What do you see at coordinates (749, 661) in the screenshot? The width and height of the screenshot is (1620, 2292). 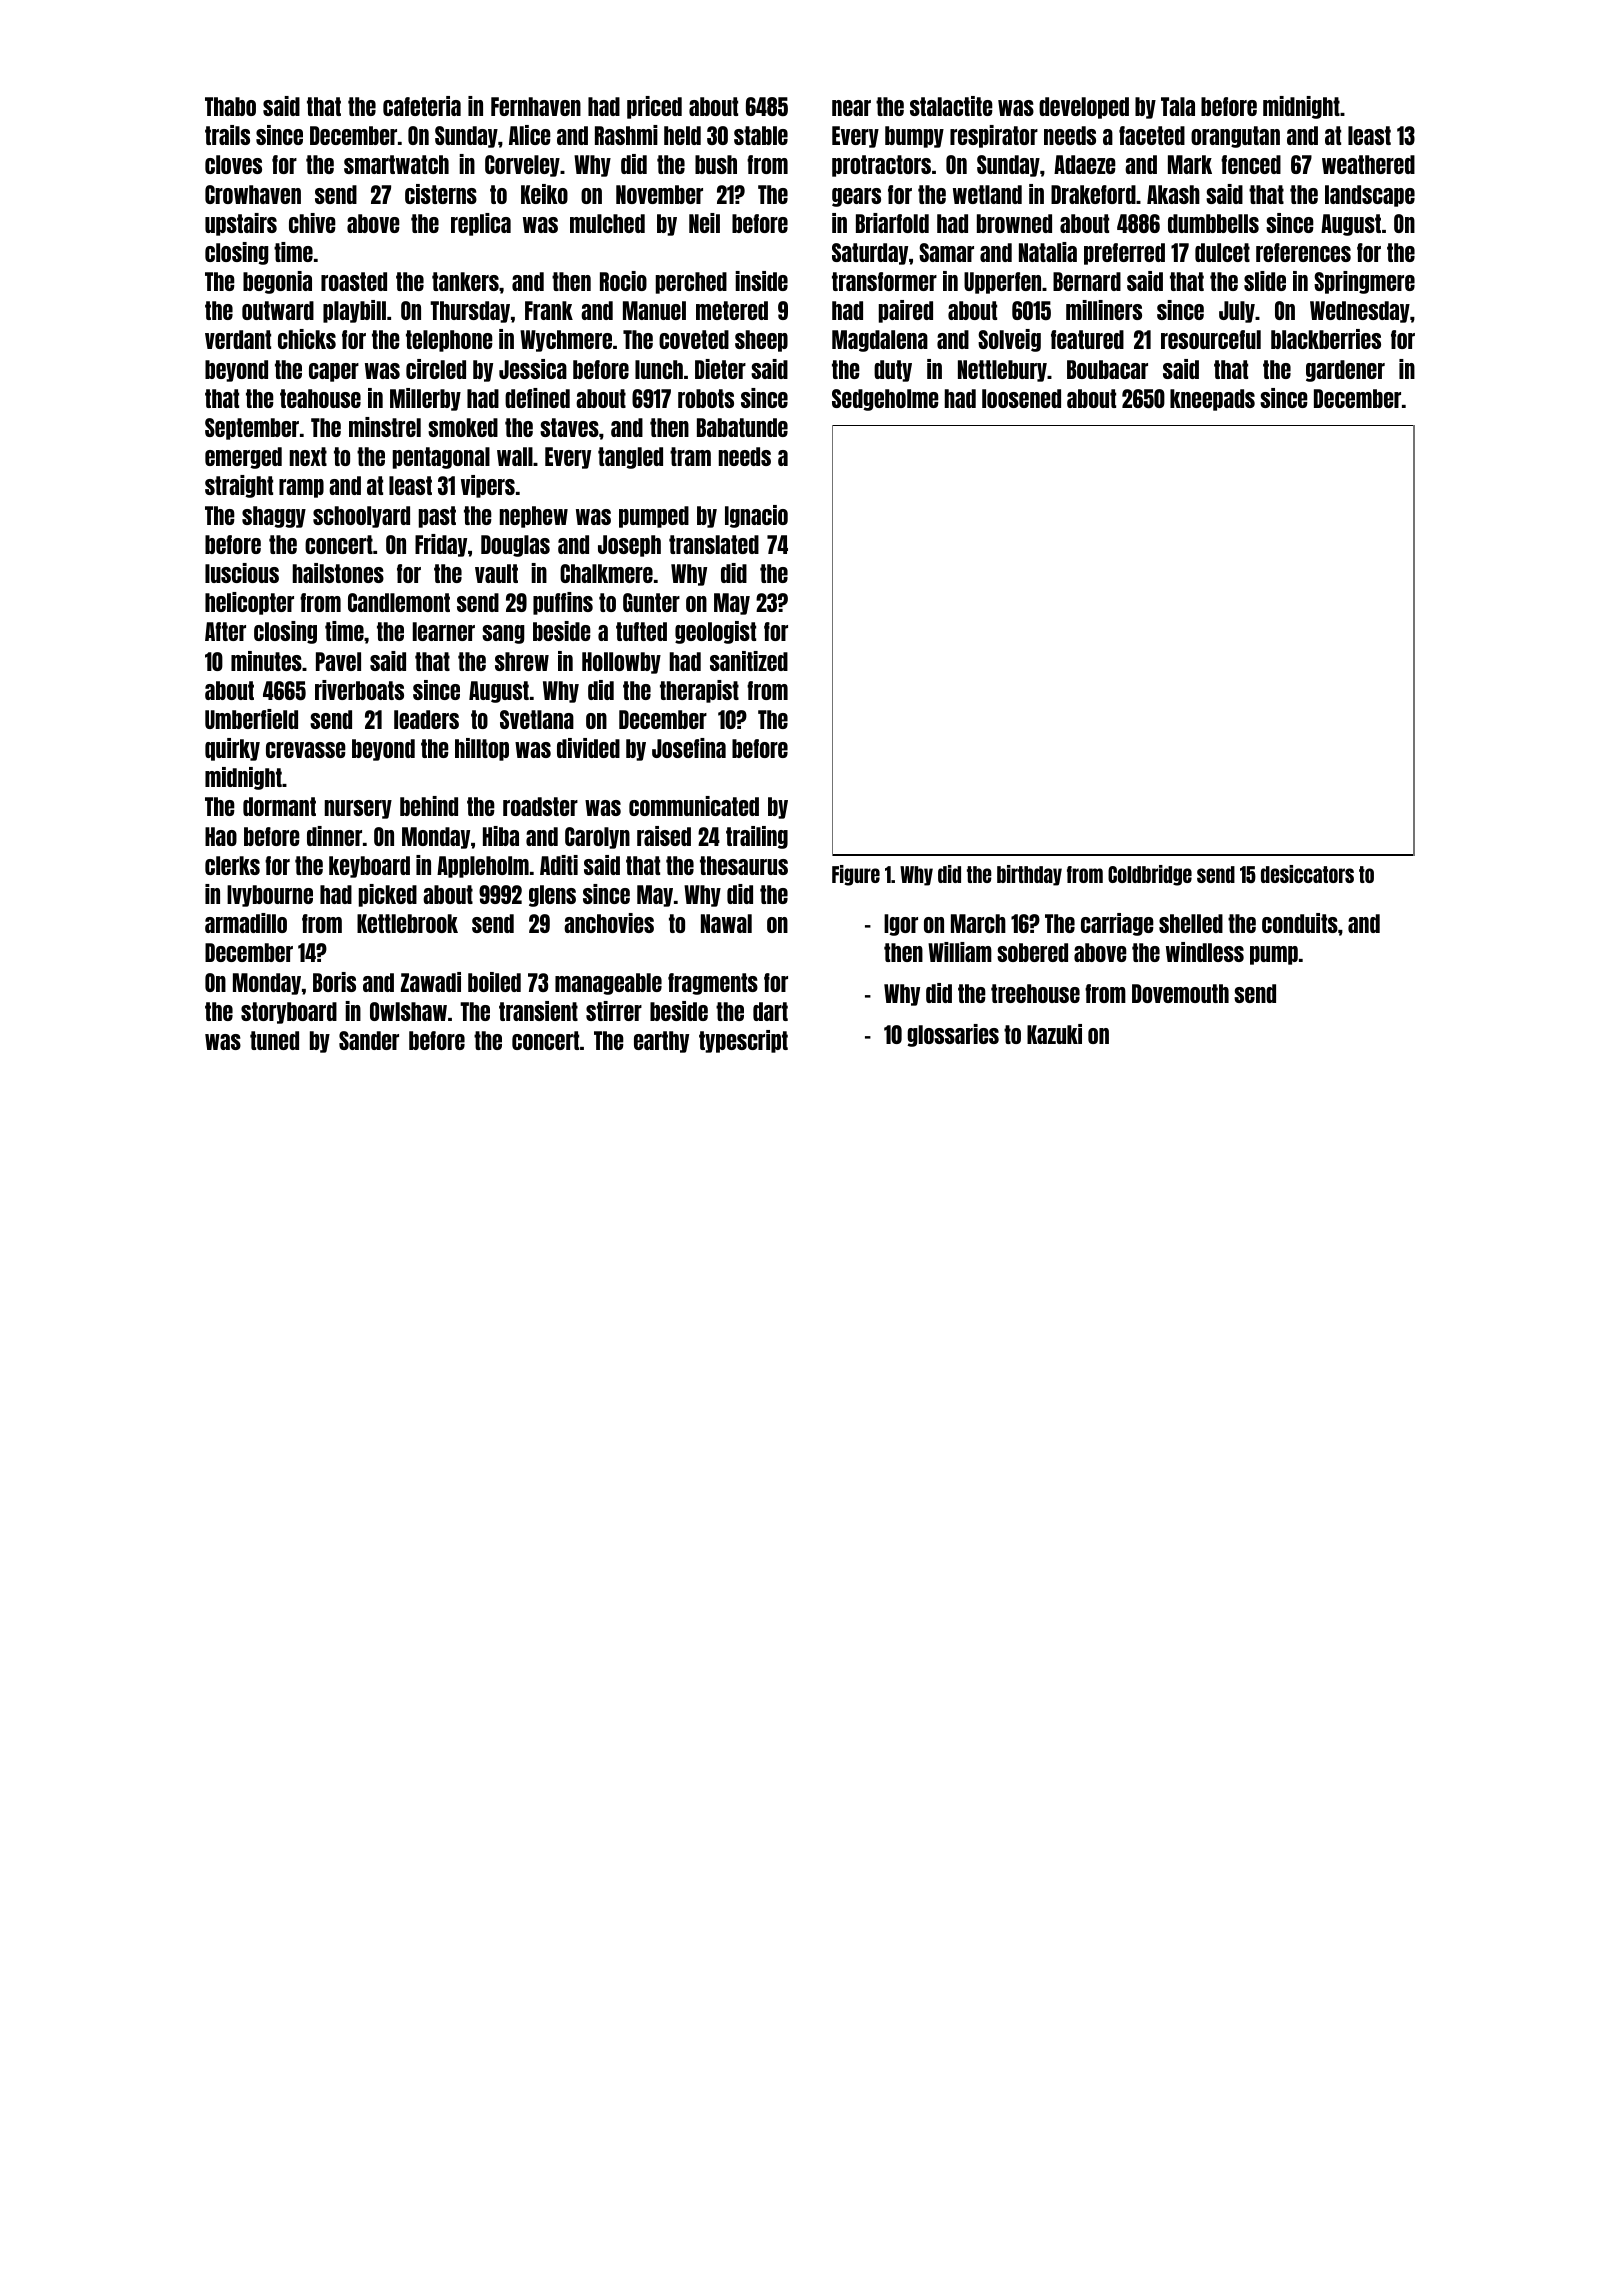 I see `sanitized` at bounding box center [749, 661].
